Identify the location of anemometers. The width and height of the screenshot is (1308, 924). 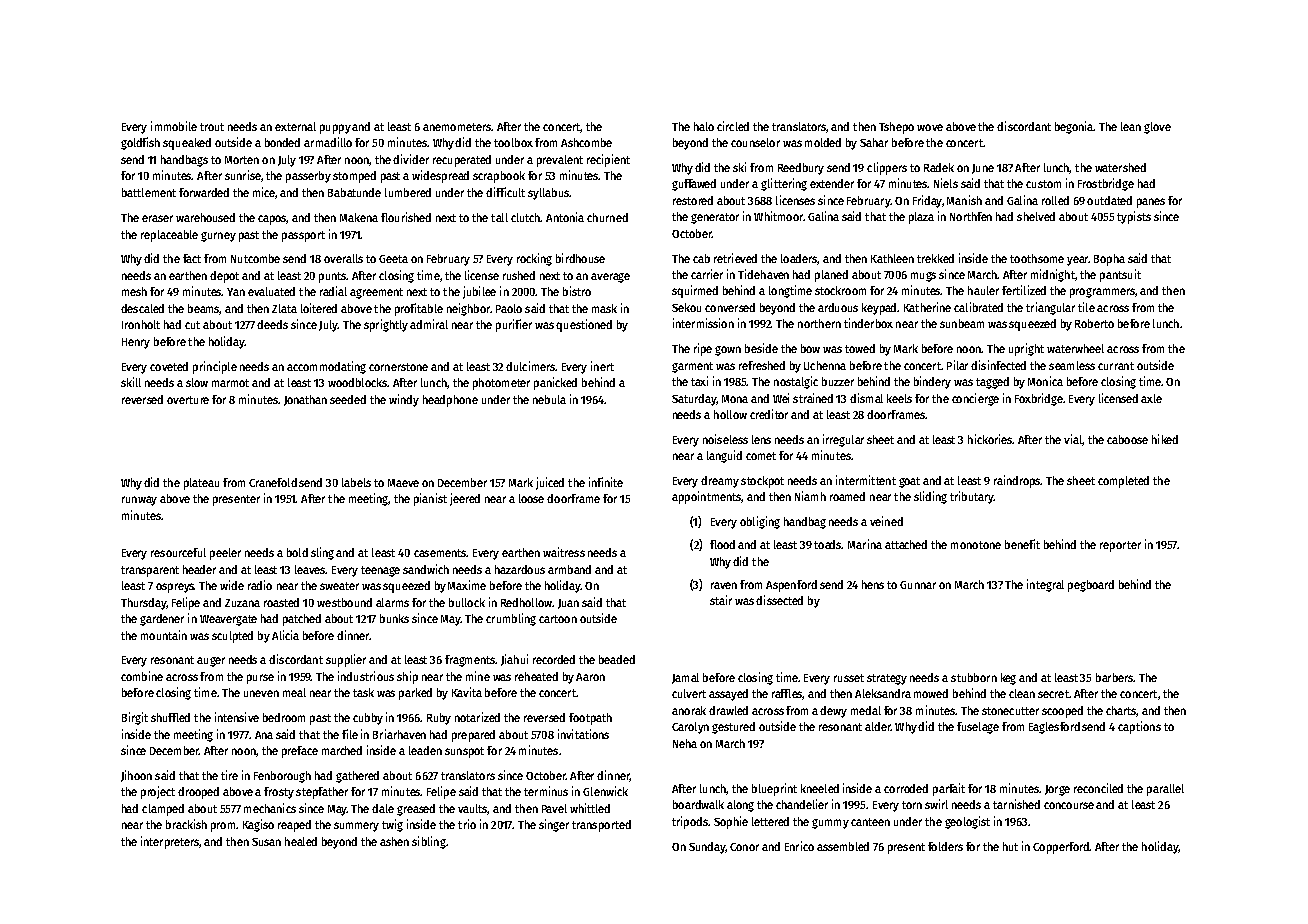
(457, 127).
